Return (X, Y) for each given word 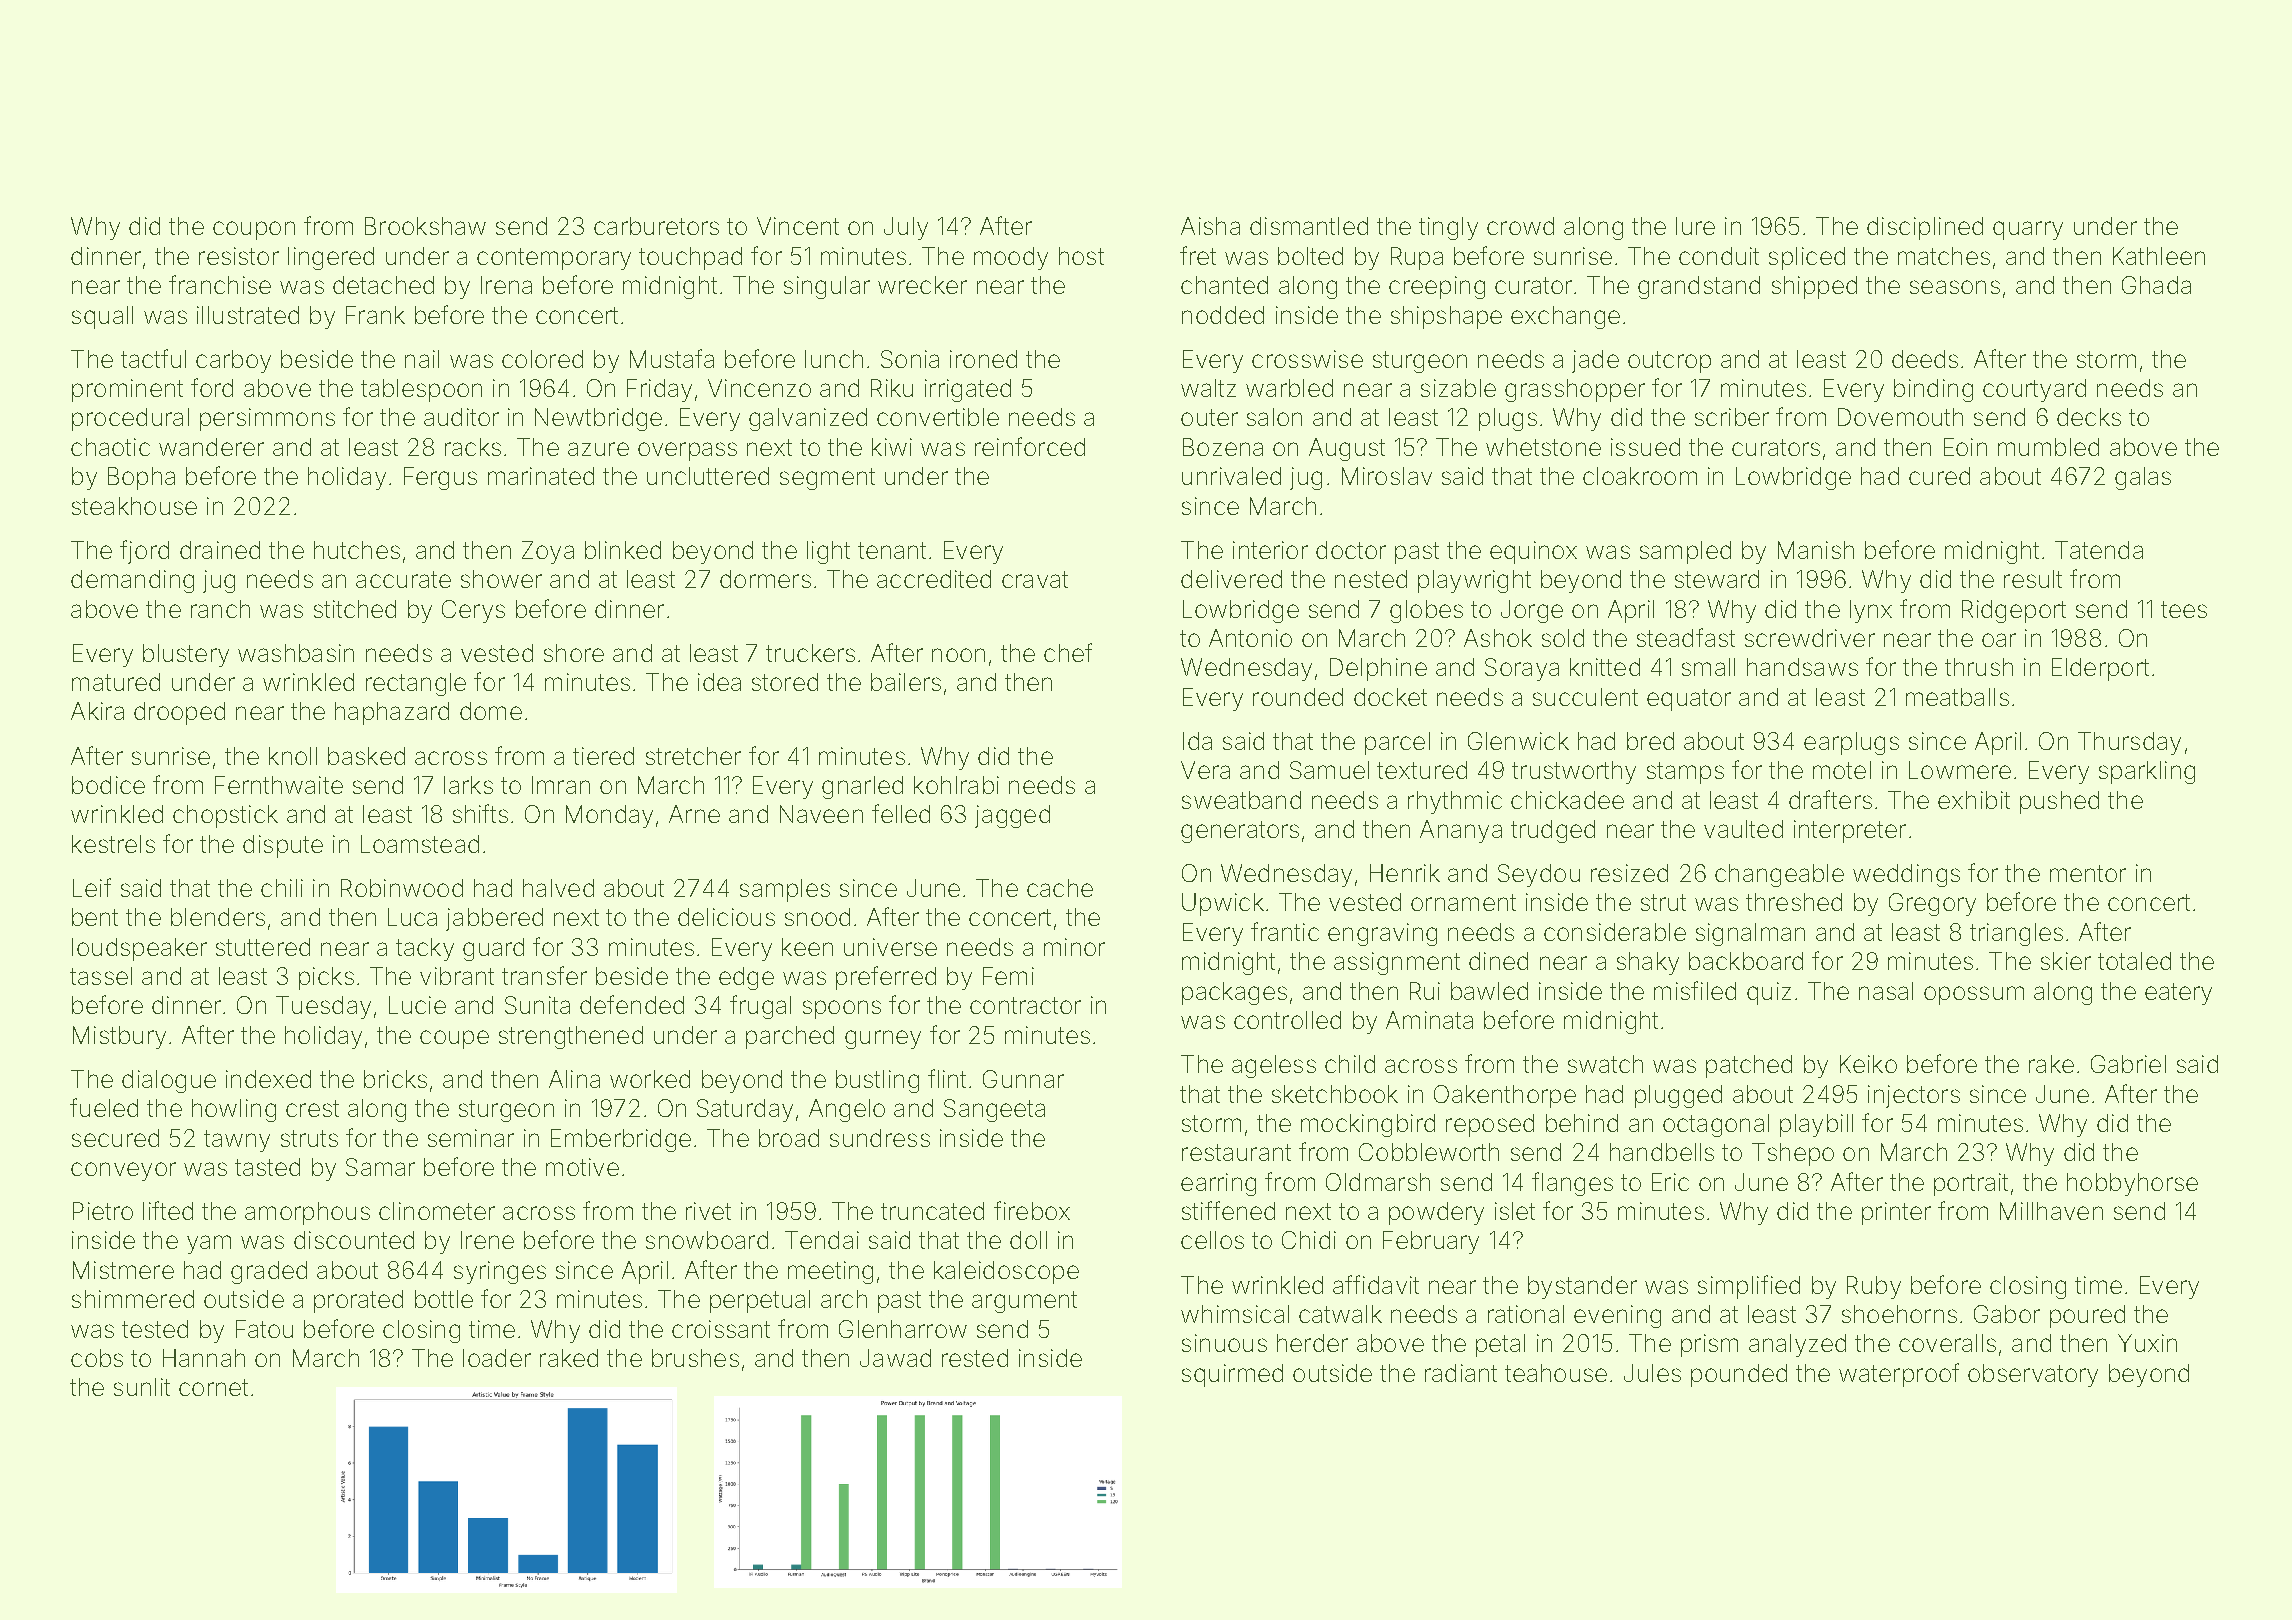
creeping (1437, 287)
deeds (1925, 359)
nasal (1886, 991)
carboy (233, 361)
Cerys (473, 611)
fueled (104, 1107)
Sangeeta (994, 1110)
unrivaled (1231, 476)
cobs (97, 1358)
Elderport (2100, 669)
